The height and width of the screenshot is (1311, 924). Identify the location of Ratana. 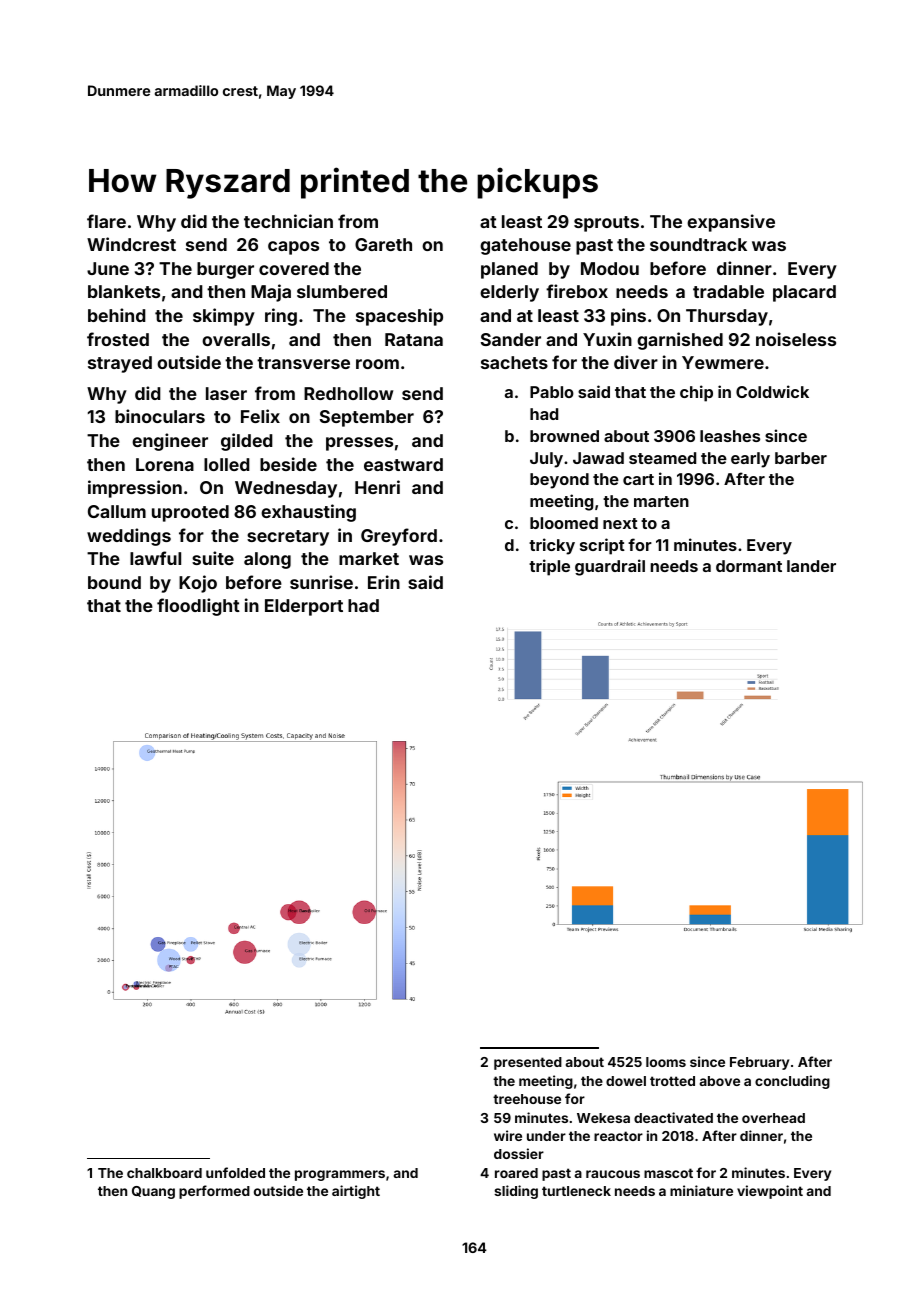
(414, 339).
